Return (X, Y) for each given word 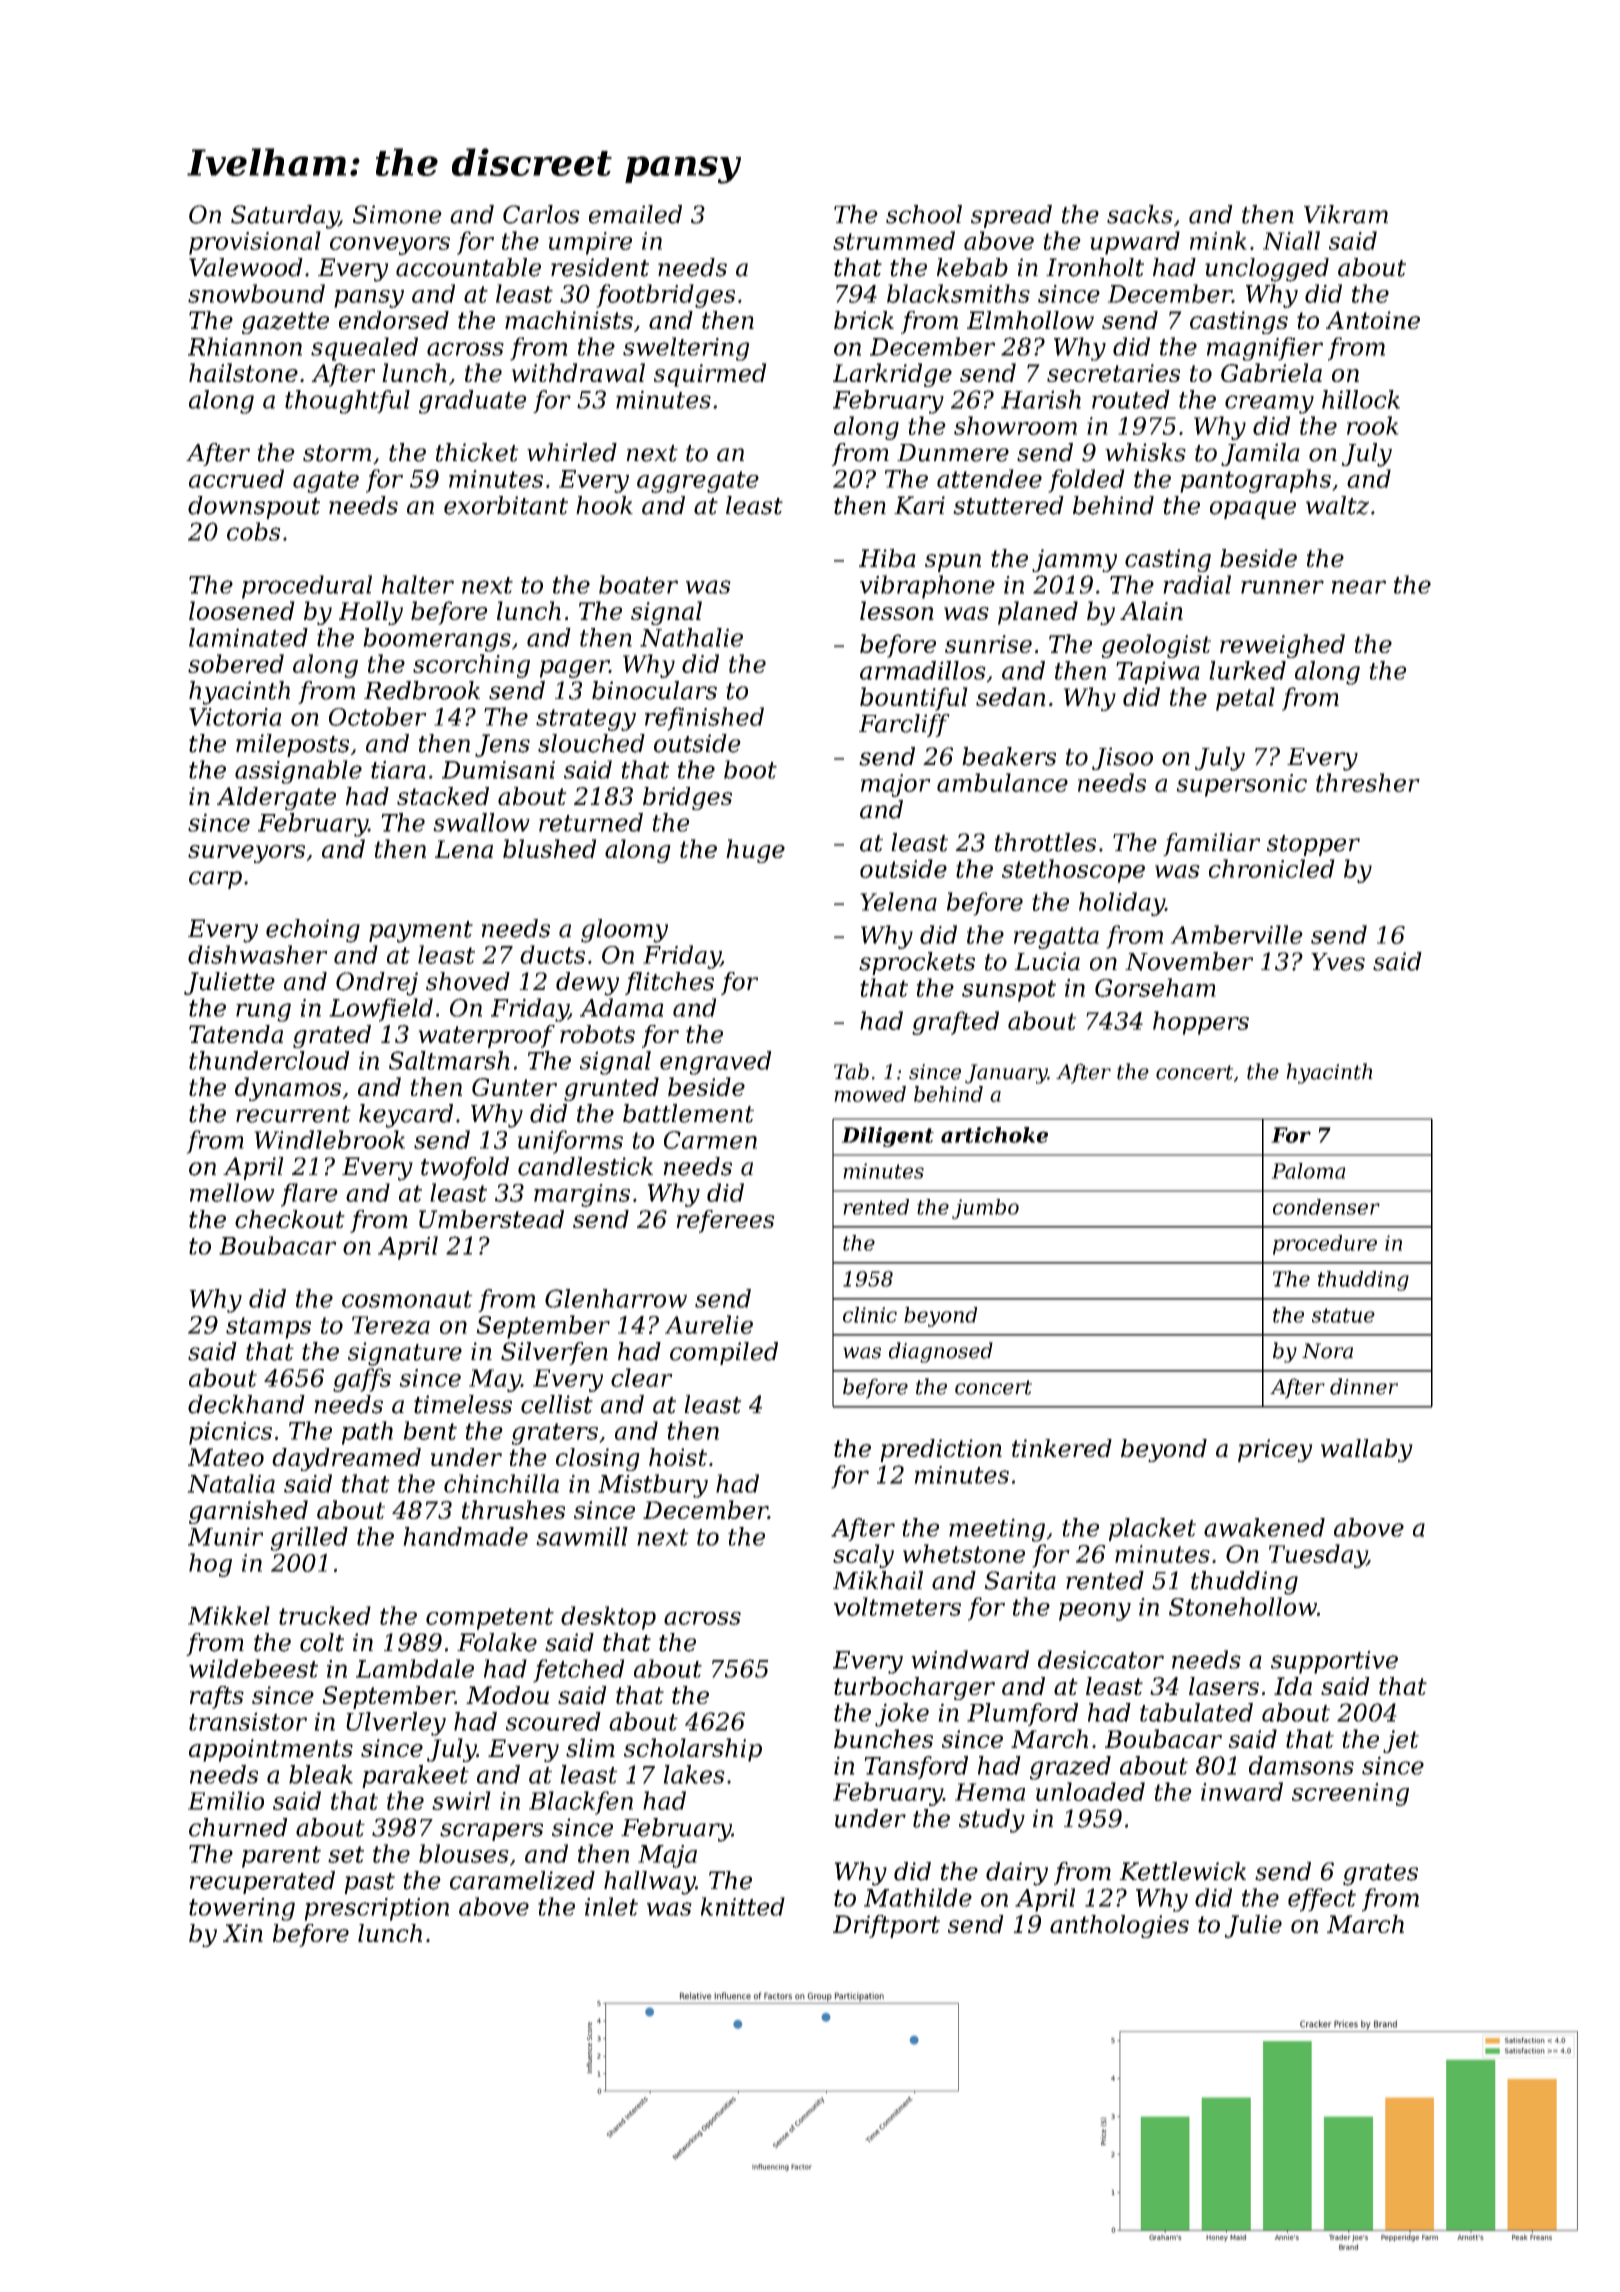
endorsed (394, 320)
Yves (1338, 962)
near (1359, 587)
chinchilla (501, 1483)
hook (604, 505)
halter (418, 584)
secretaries (1113, 373)
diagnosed (941, 1352)
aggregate (698, 482)
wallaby (1367, 1450)
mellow (232, 1192)
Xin (243, 1933)
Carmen (710, 1140)
